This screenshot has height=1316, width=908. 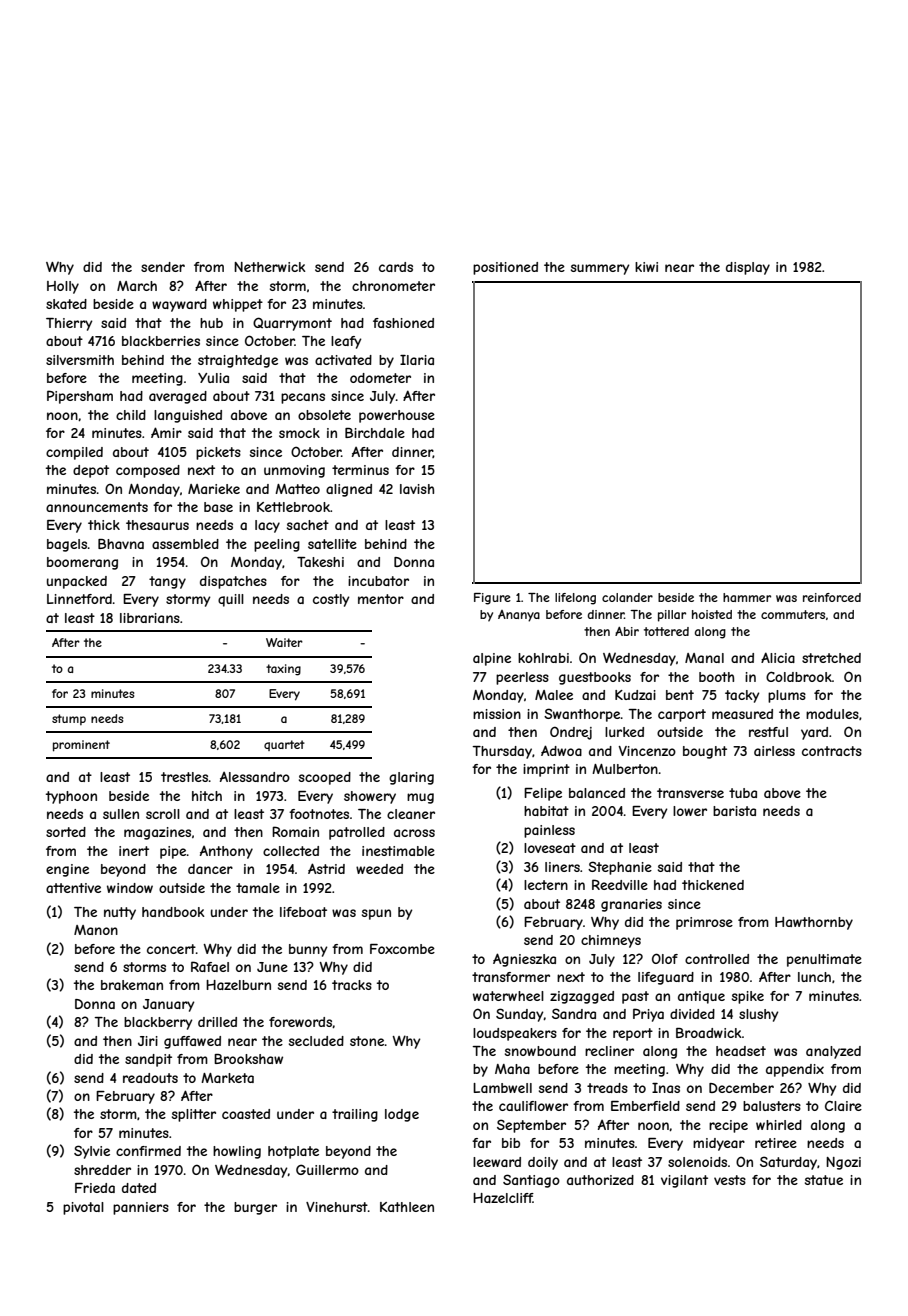 I want to click on display, so click(x=748, y=268).
